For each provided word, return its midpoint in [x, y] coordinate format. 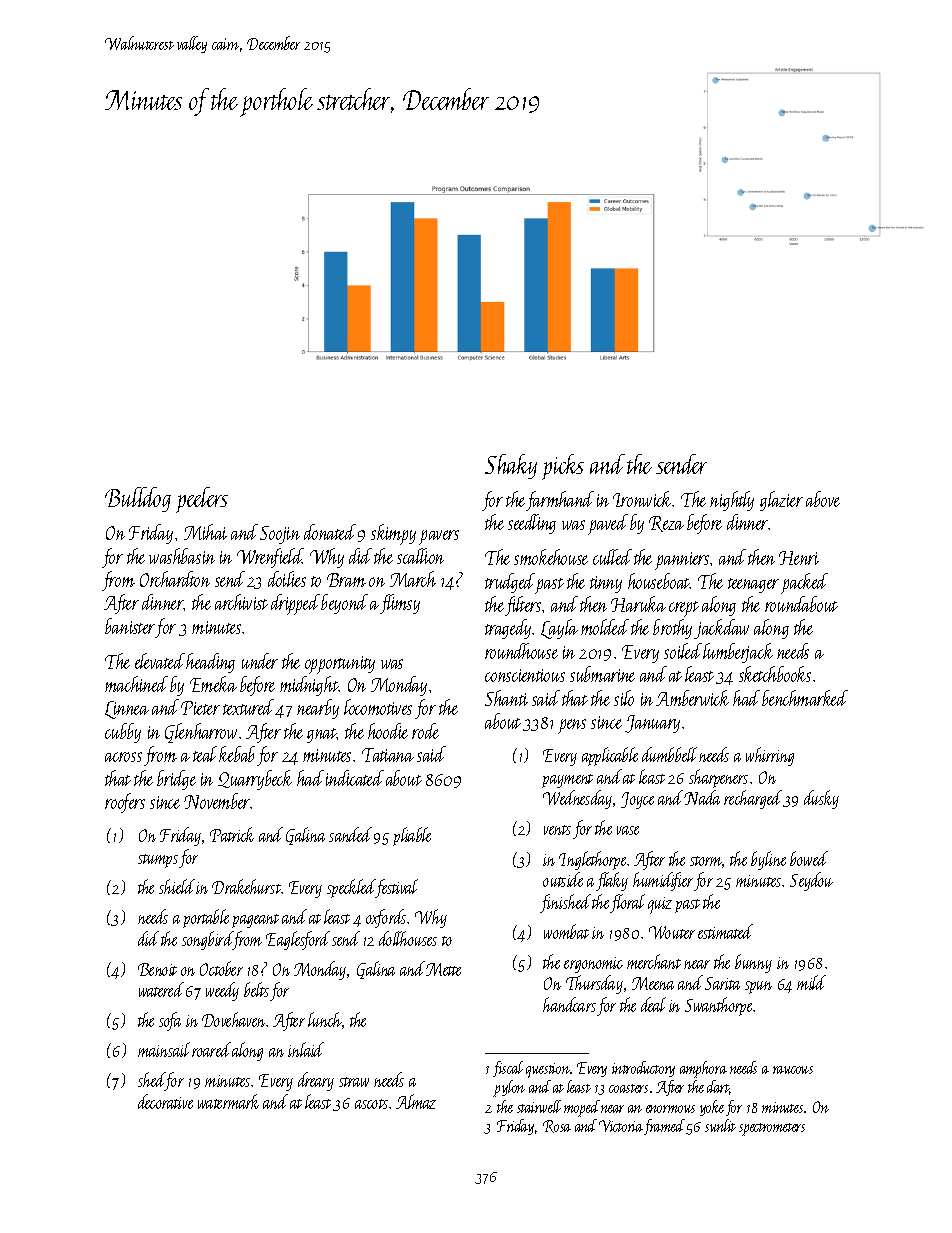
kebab [237, 754]
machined [136, 684]
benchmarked [805, 698]
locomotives [378, 707]
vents [557, 830]
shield [177, 886]
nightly [732, 501]
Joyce [637, 800]
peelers [202, 500]
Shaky [511, 466]
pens [572, 726]
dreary [316, 1081]
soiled [683, 651]
